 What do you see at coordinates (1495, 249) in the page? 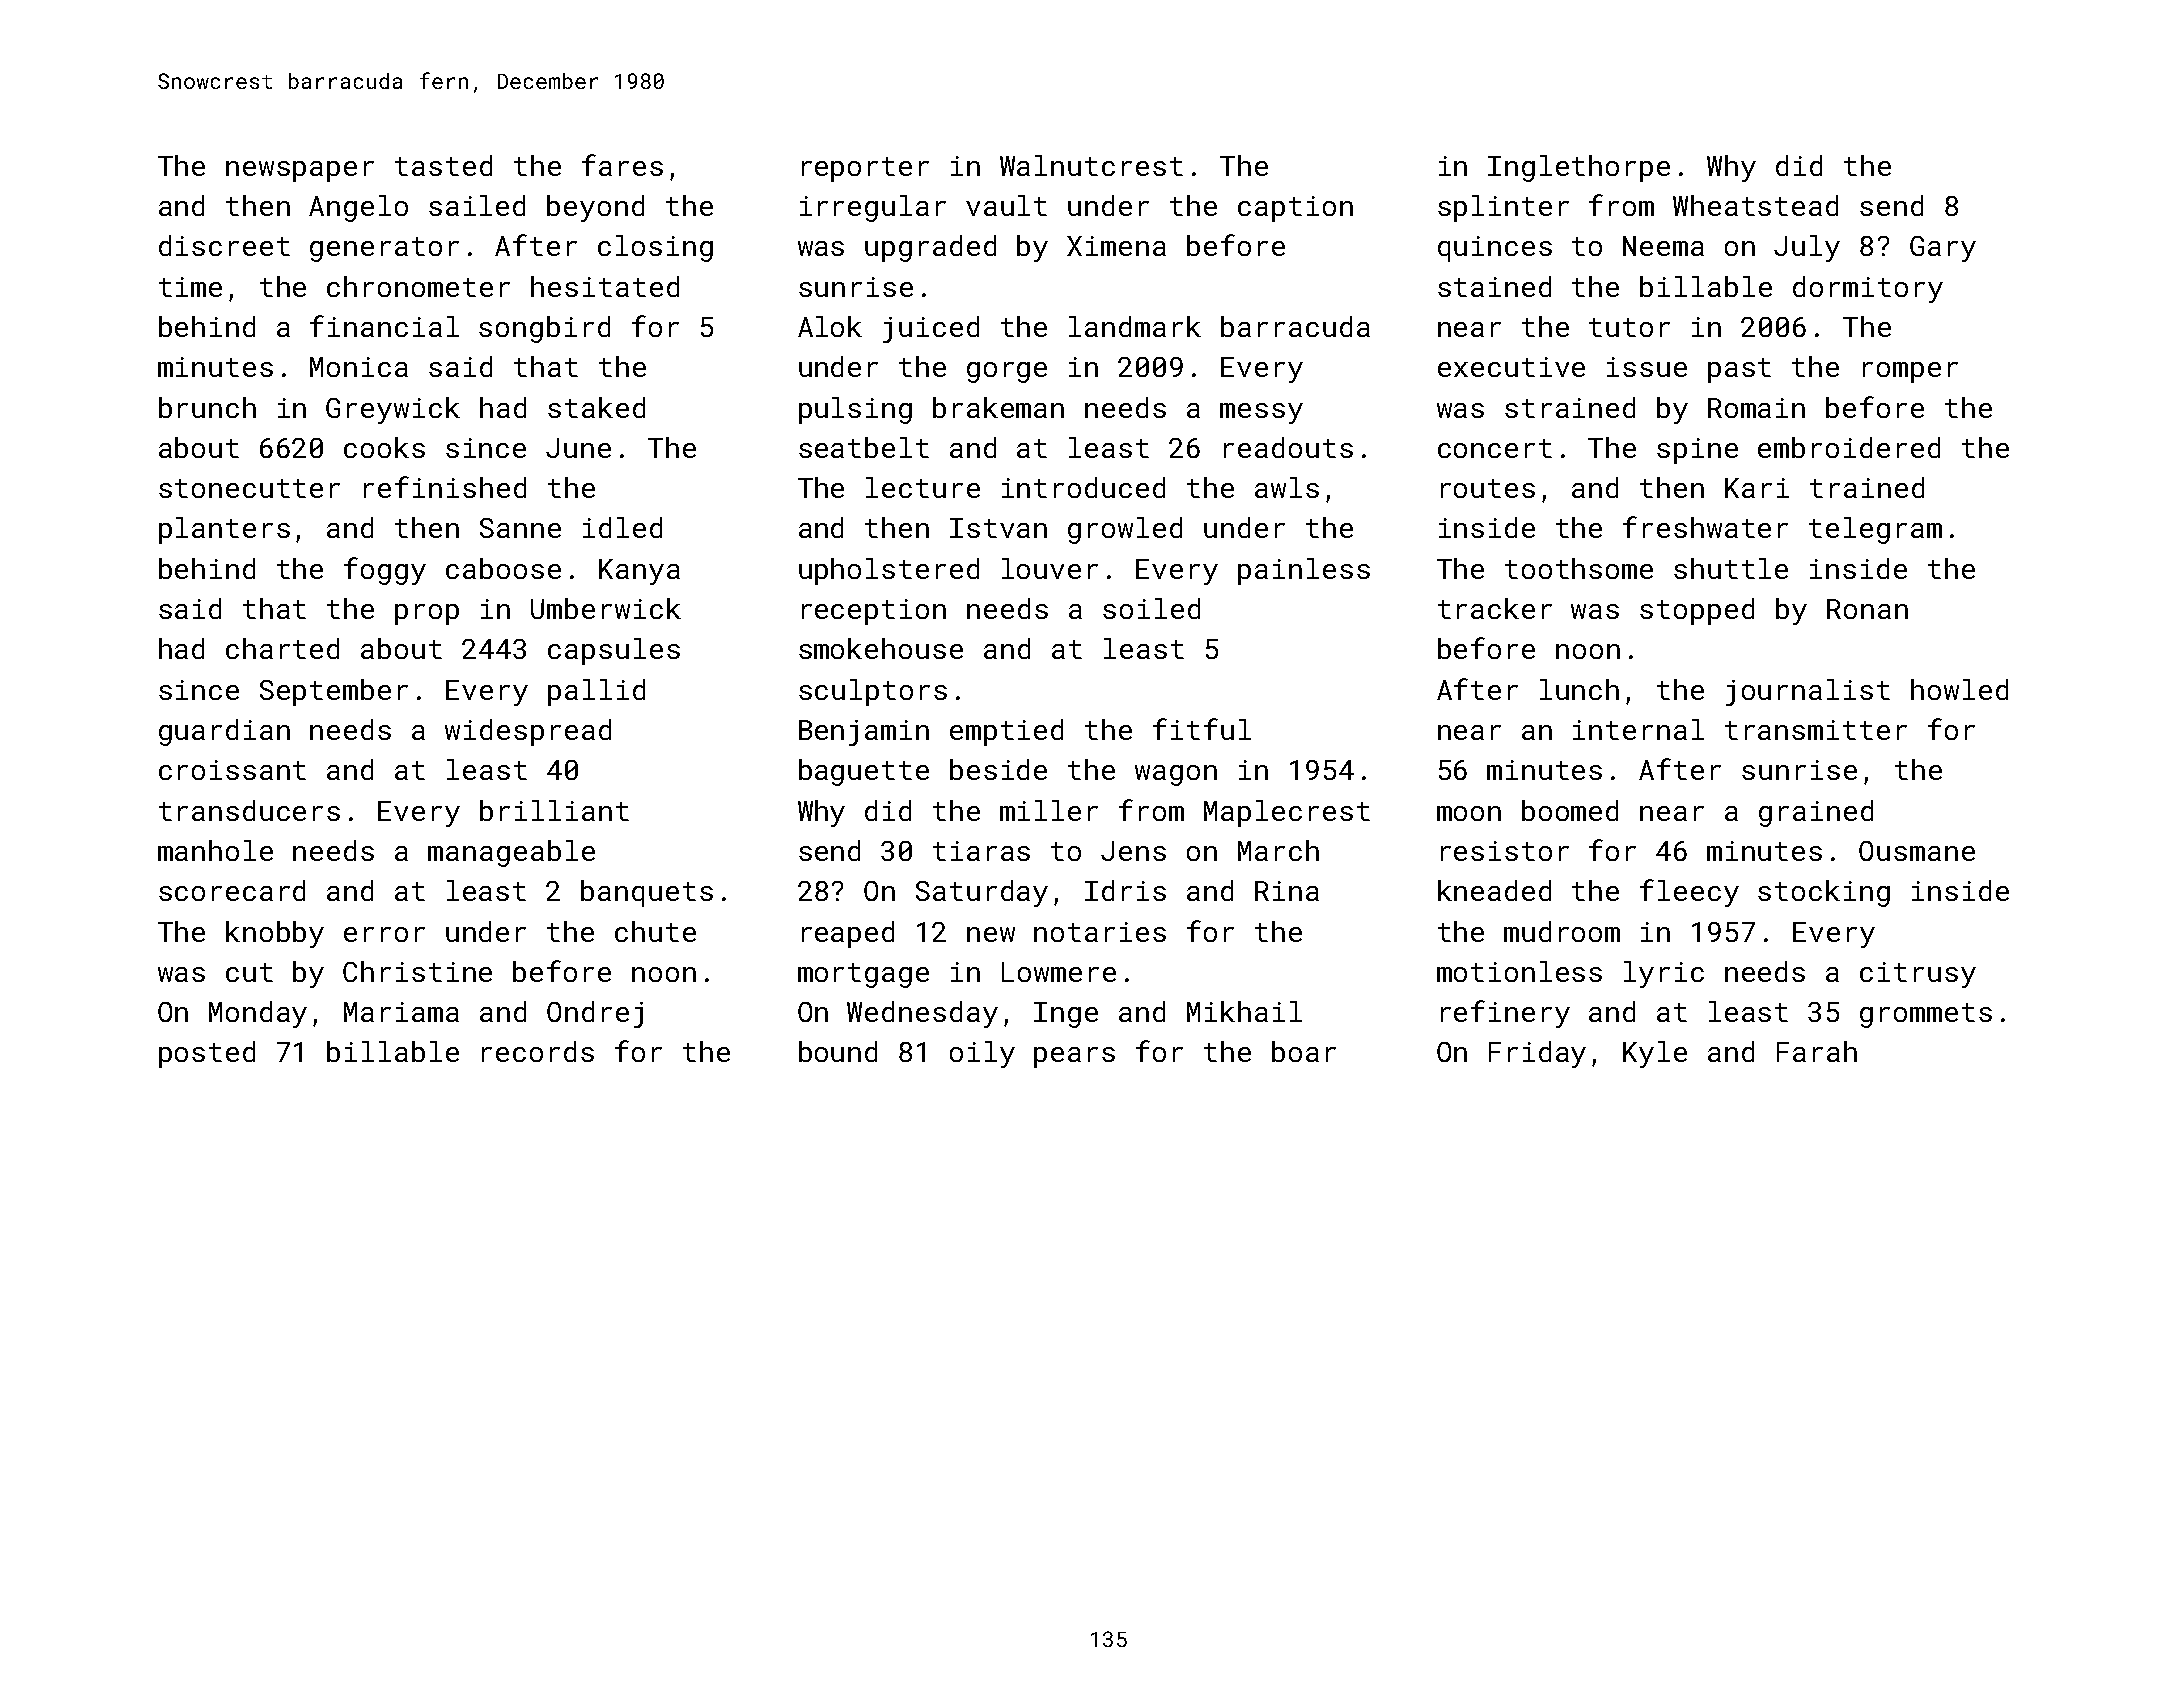
I see `quinces` at bounding box center [1495, 249].
